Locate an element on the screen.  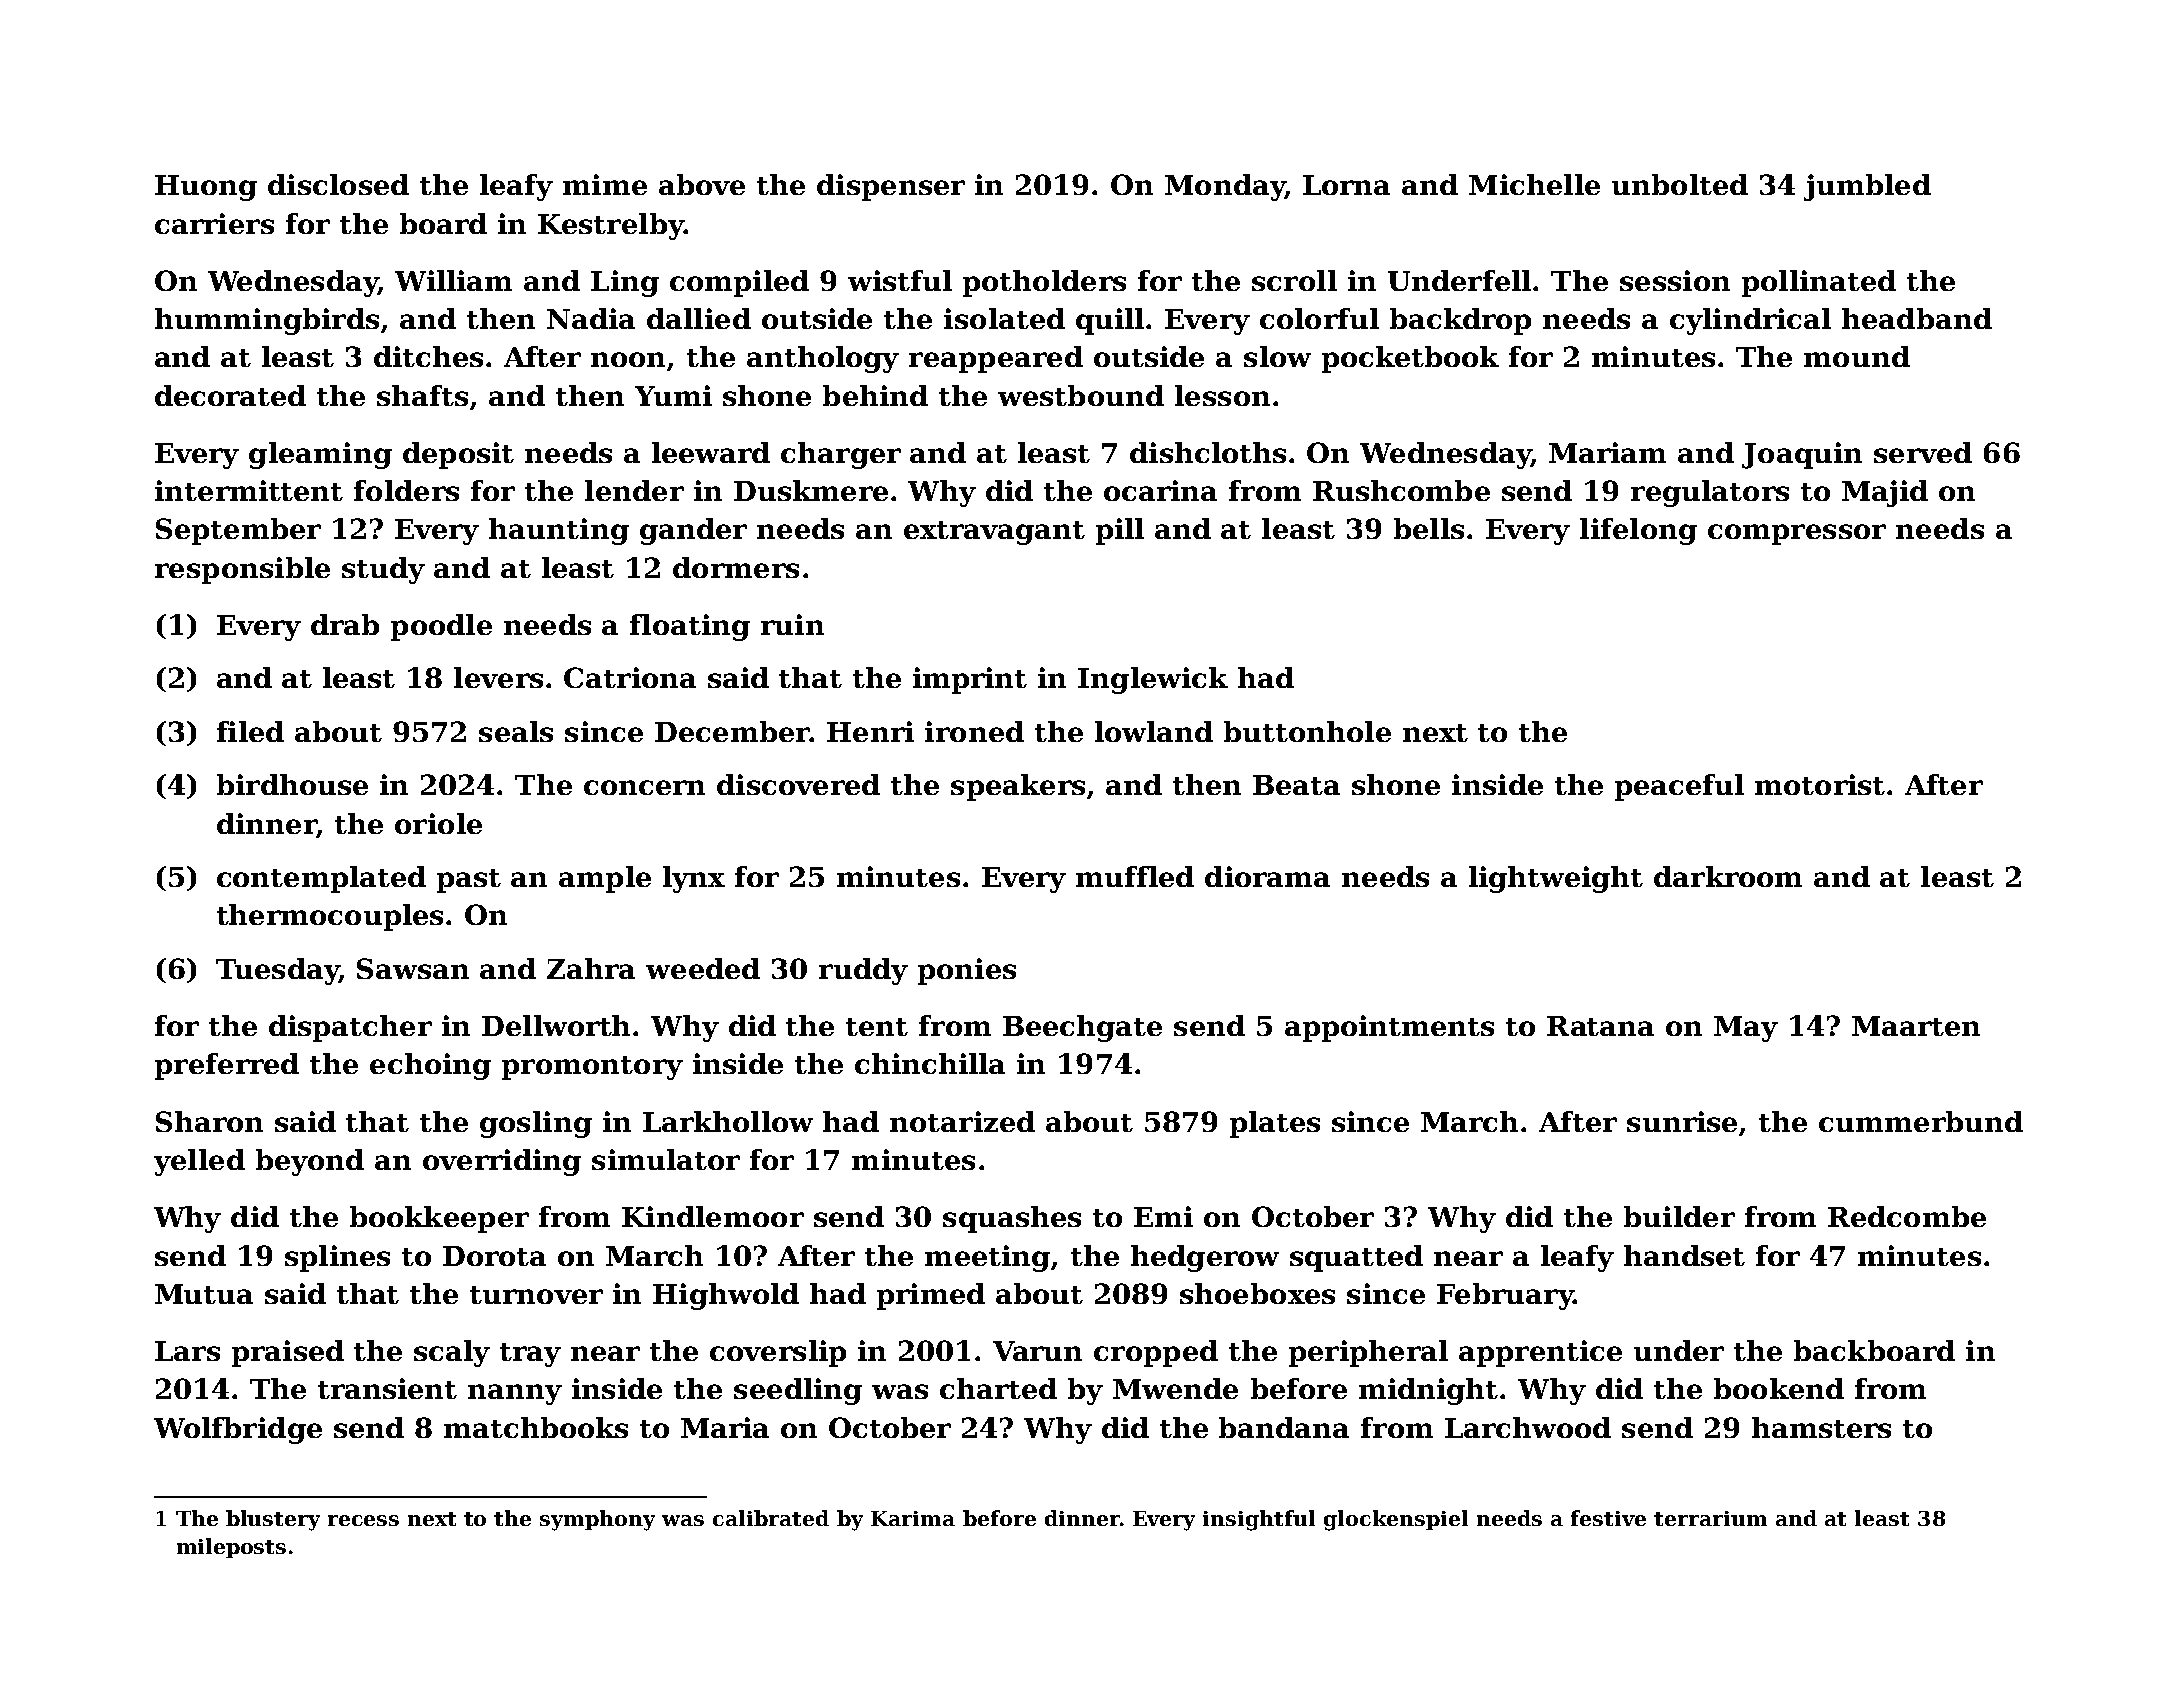
September is located at coordinates (238, 531).
